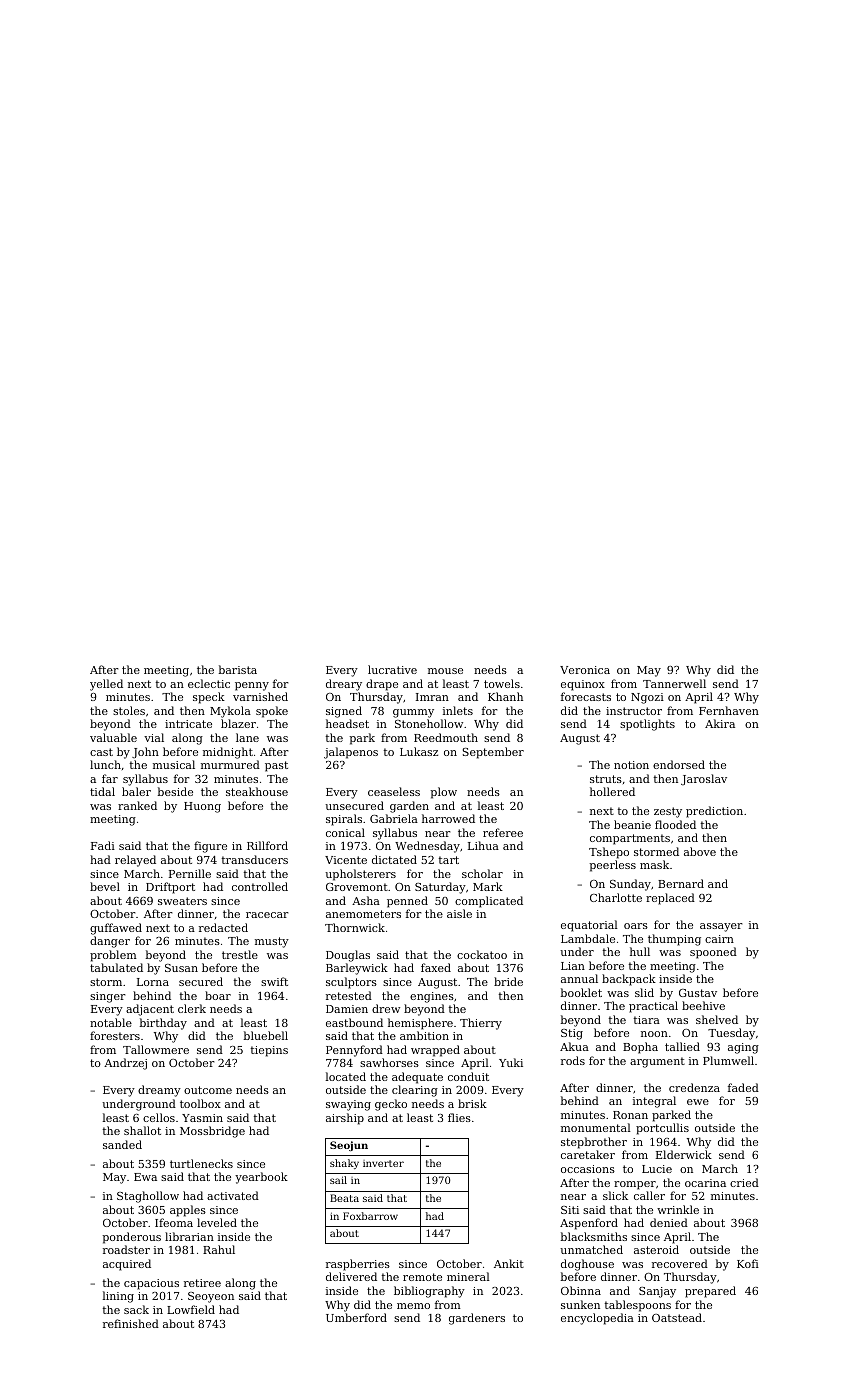 The image size is (849, 1400). What do you see at coordinates (261, 1178) in the image?
I see `yearbook` at bounding box center [261, 1178].
